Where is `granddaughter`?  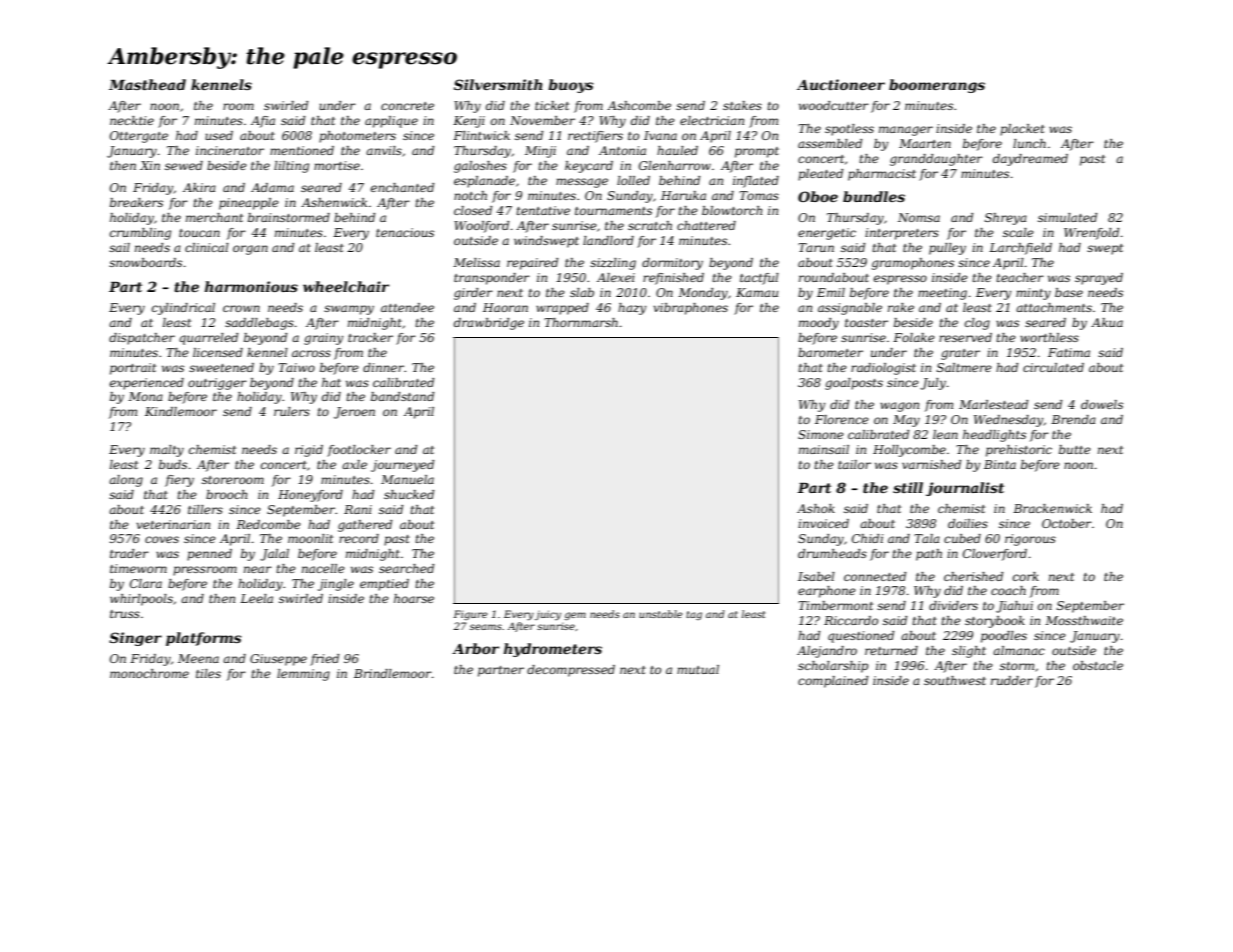 granddaughter is located at coordinates (936, 160).
